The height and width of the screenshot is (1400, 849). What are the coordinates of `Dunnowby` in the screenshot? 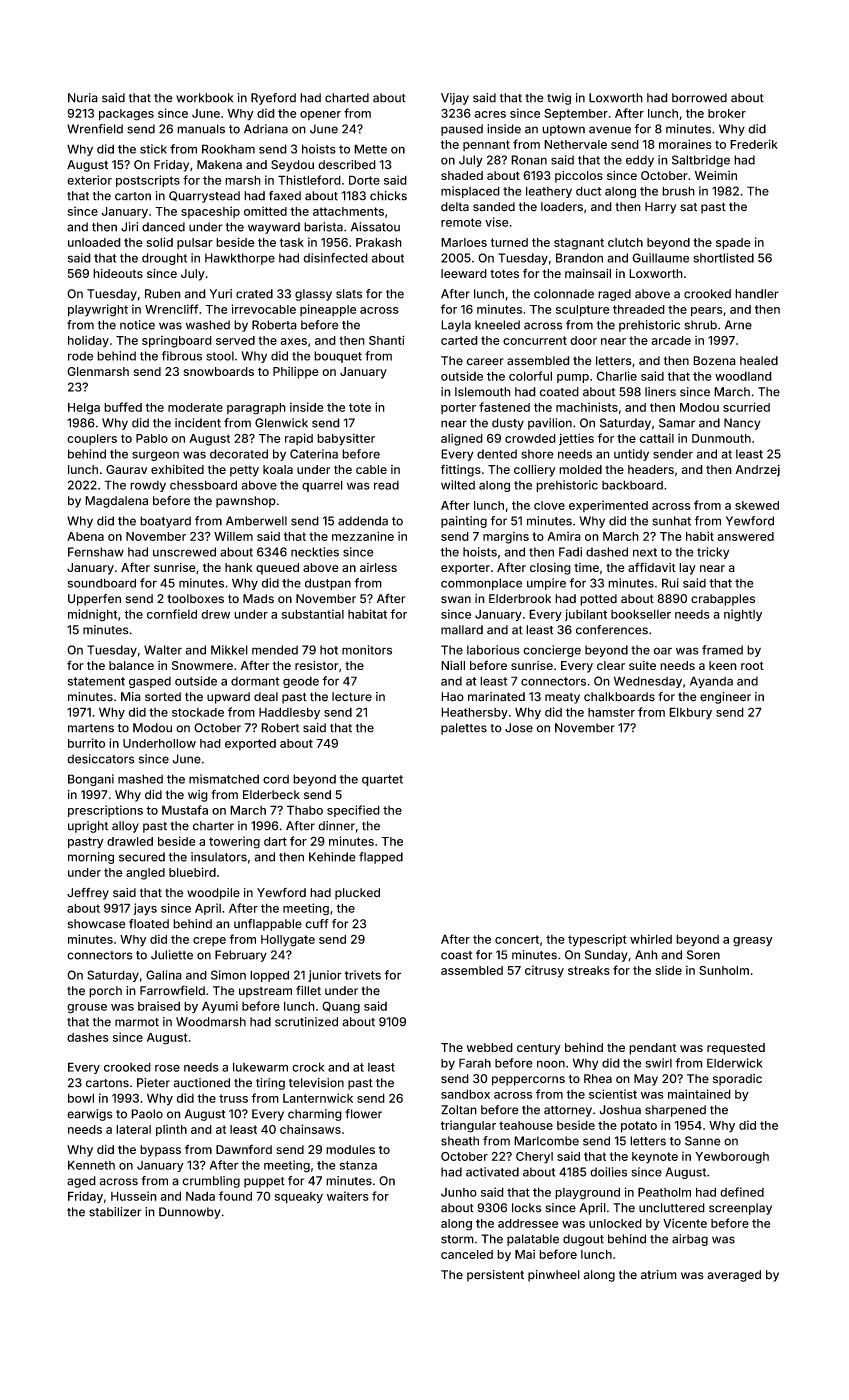 It's located at (190, 1213).
